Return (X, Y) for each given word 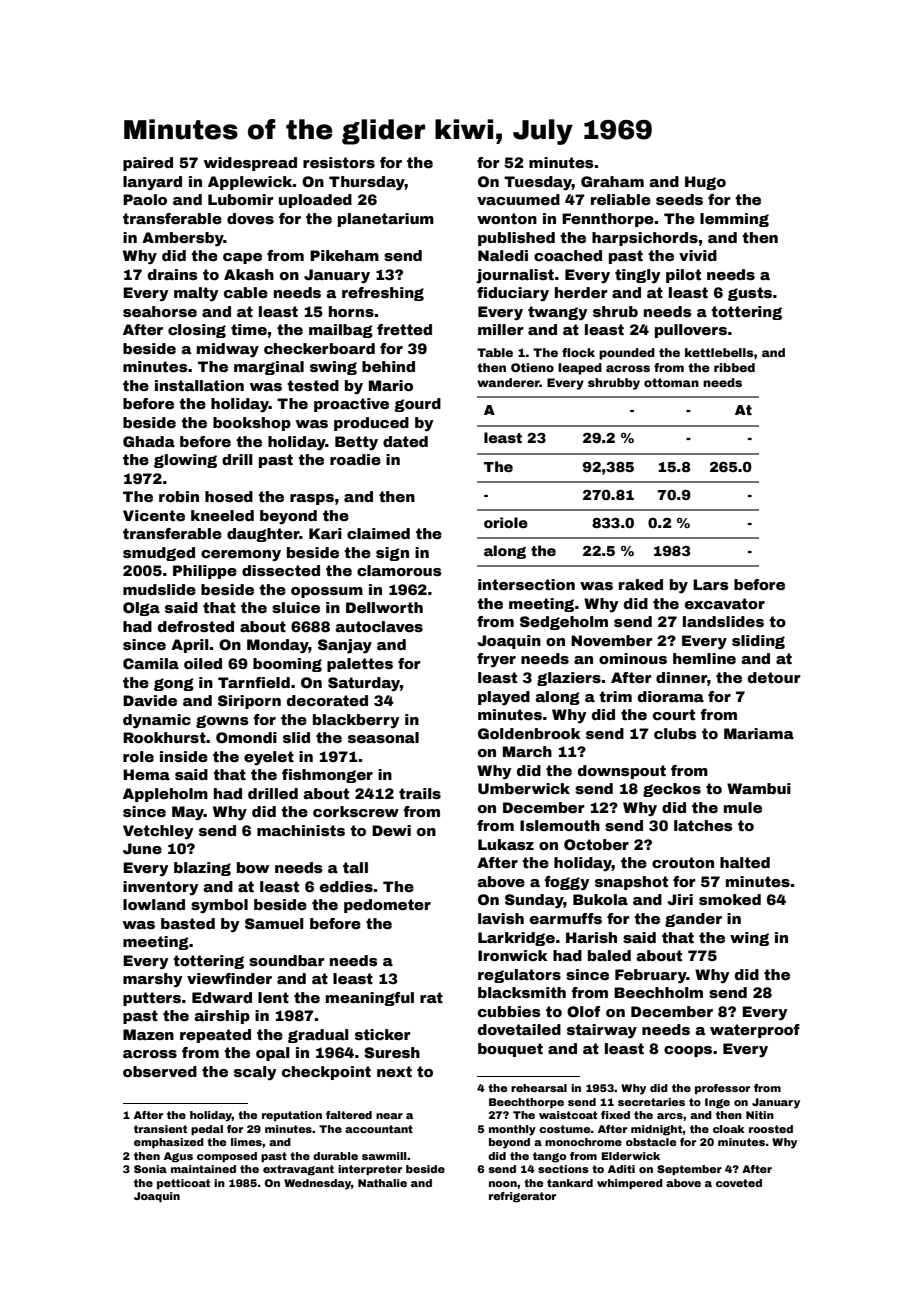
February (651, 976)
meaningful (370, 999)
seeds (679, 199)
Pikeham (344, 255)
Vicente (154, 515)
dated (405, 441)
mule (743, 807)
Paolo (145, 199)
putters (152, 999)
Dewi (391, 830)
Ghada (149, 441)
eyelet (269, 758)
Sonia (150, 1169)
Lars (711, 584)
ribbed (734, 367)
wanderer (508, 382)
